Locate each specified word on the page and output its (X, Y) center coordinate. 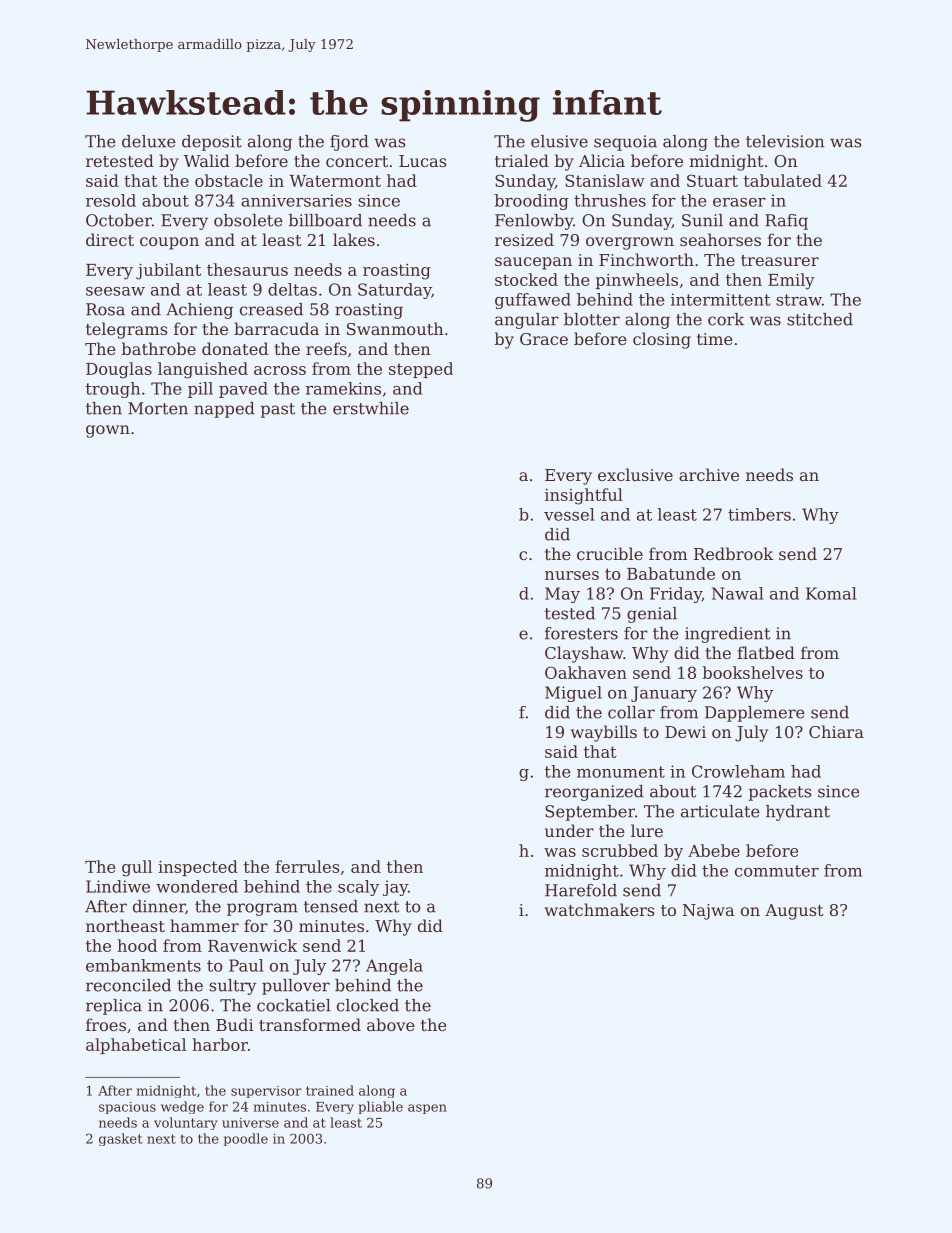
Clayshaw (584, 654)
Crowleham (738, 771)
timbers (759, 514)
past (278, 410)
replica (114, 1007)
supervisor (266, 1092)
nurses (572, 575)
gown (108, 431)
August (794, 912)
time (715, 339)
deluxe (149, 141)
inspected (198, 868)
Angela (394, 967)
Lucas (422, 161)
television (785, 141)
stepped (421, 370)
